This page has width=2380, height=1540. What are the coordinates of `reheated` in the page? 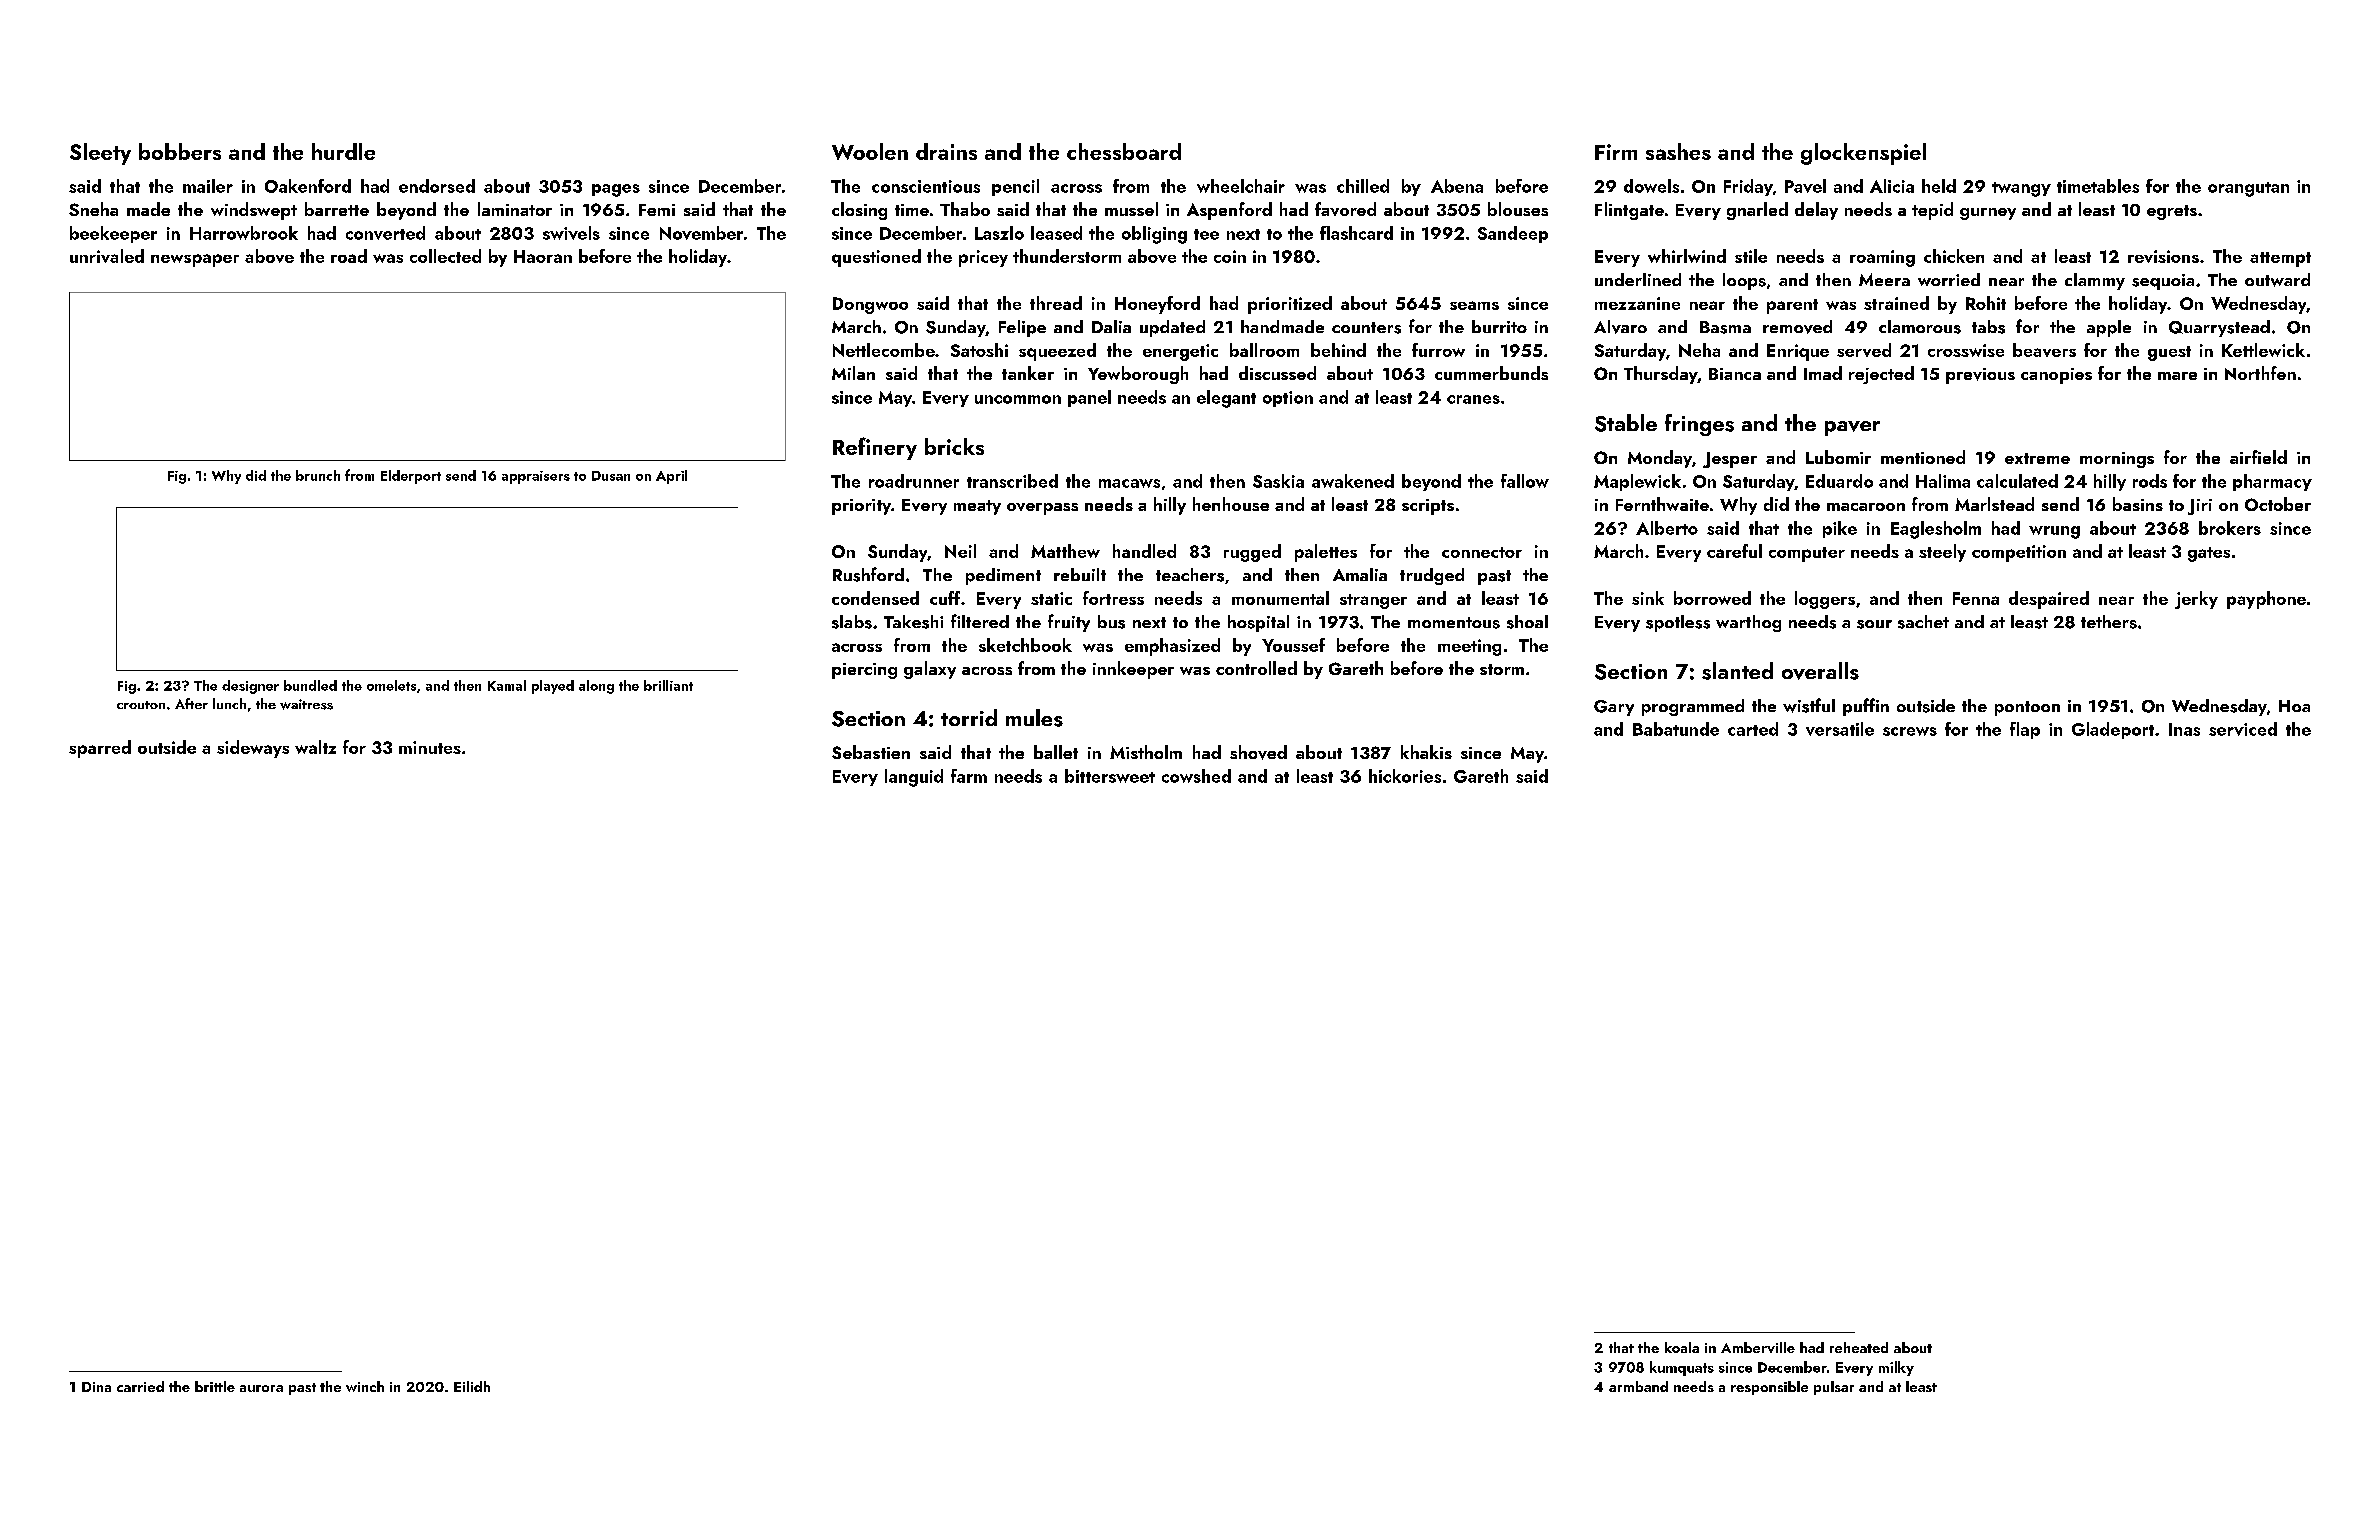 It's located at (1859, 1347).
